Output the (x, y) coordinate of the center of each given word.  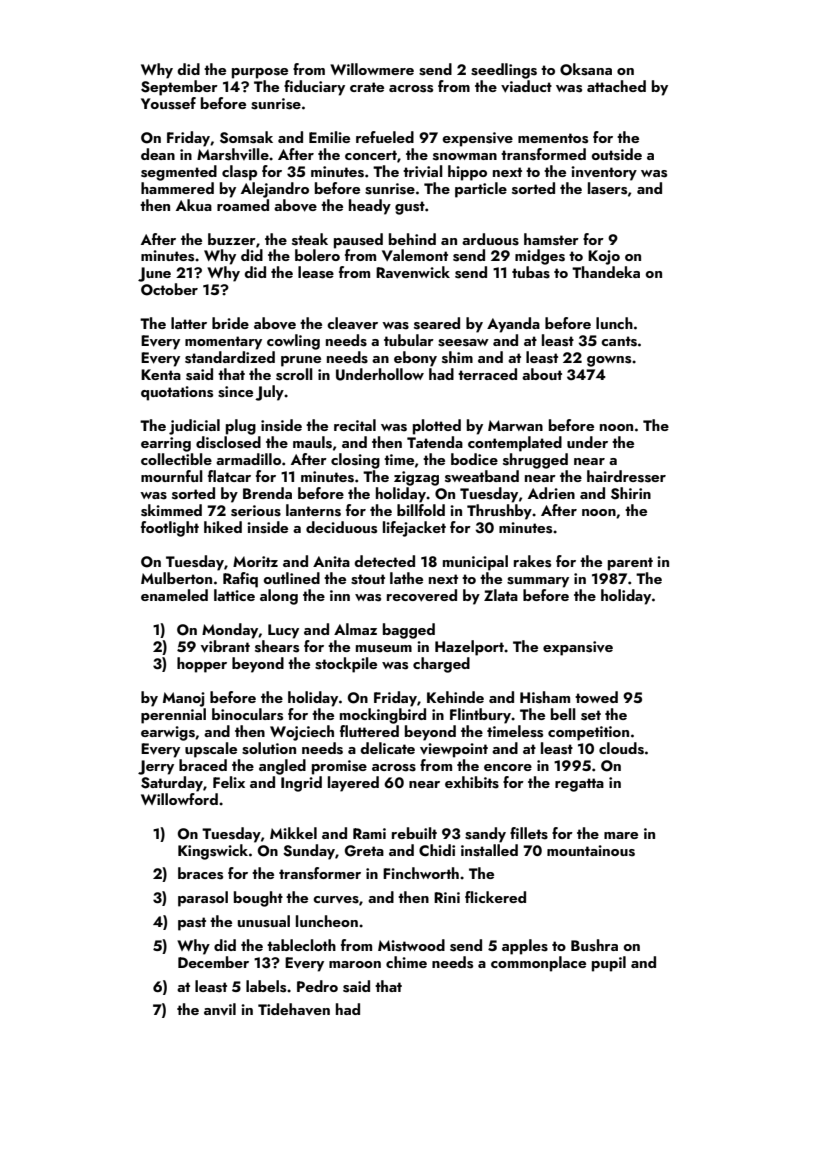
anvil (220, 1009)
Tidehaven (294, 1009)
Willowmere (372, 69)
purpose (260, 73)
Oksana (586, 69)
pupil (609, 964)
